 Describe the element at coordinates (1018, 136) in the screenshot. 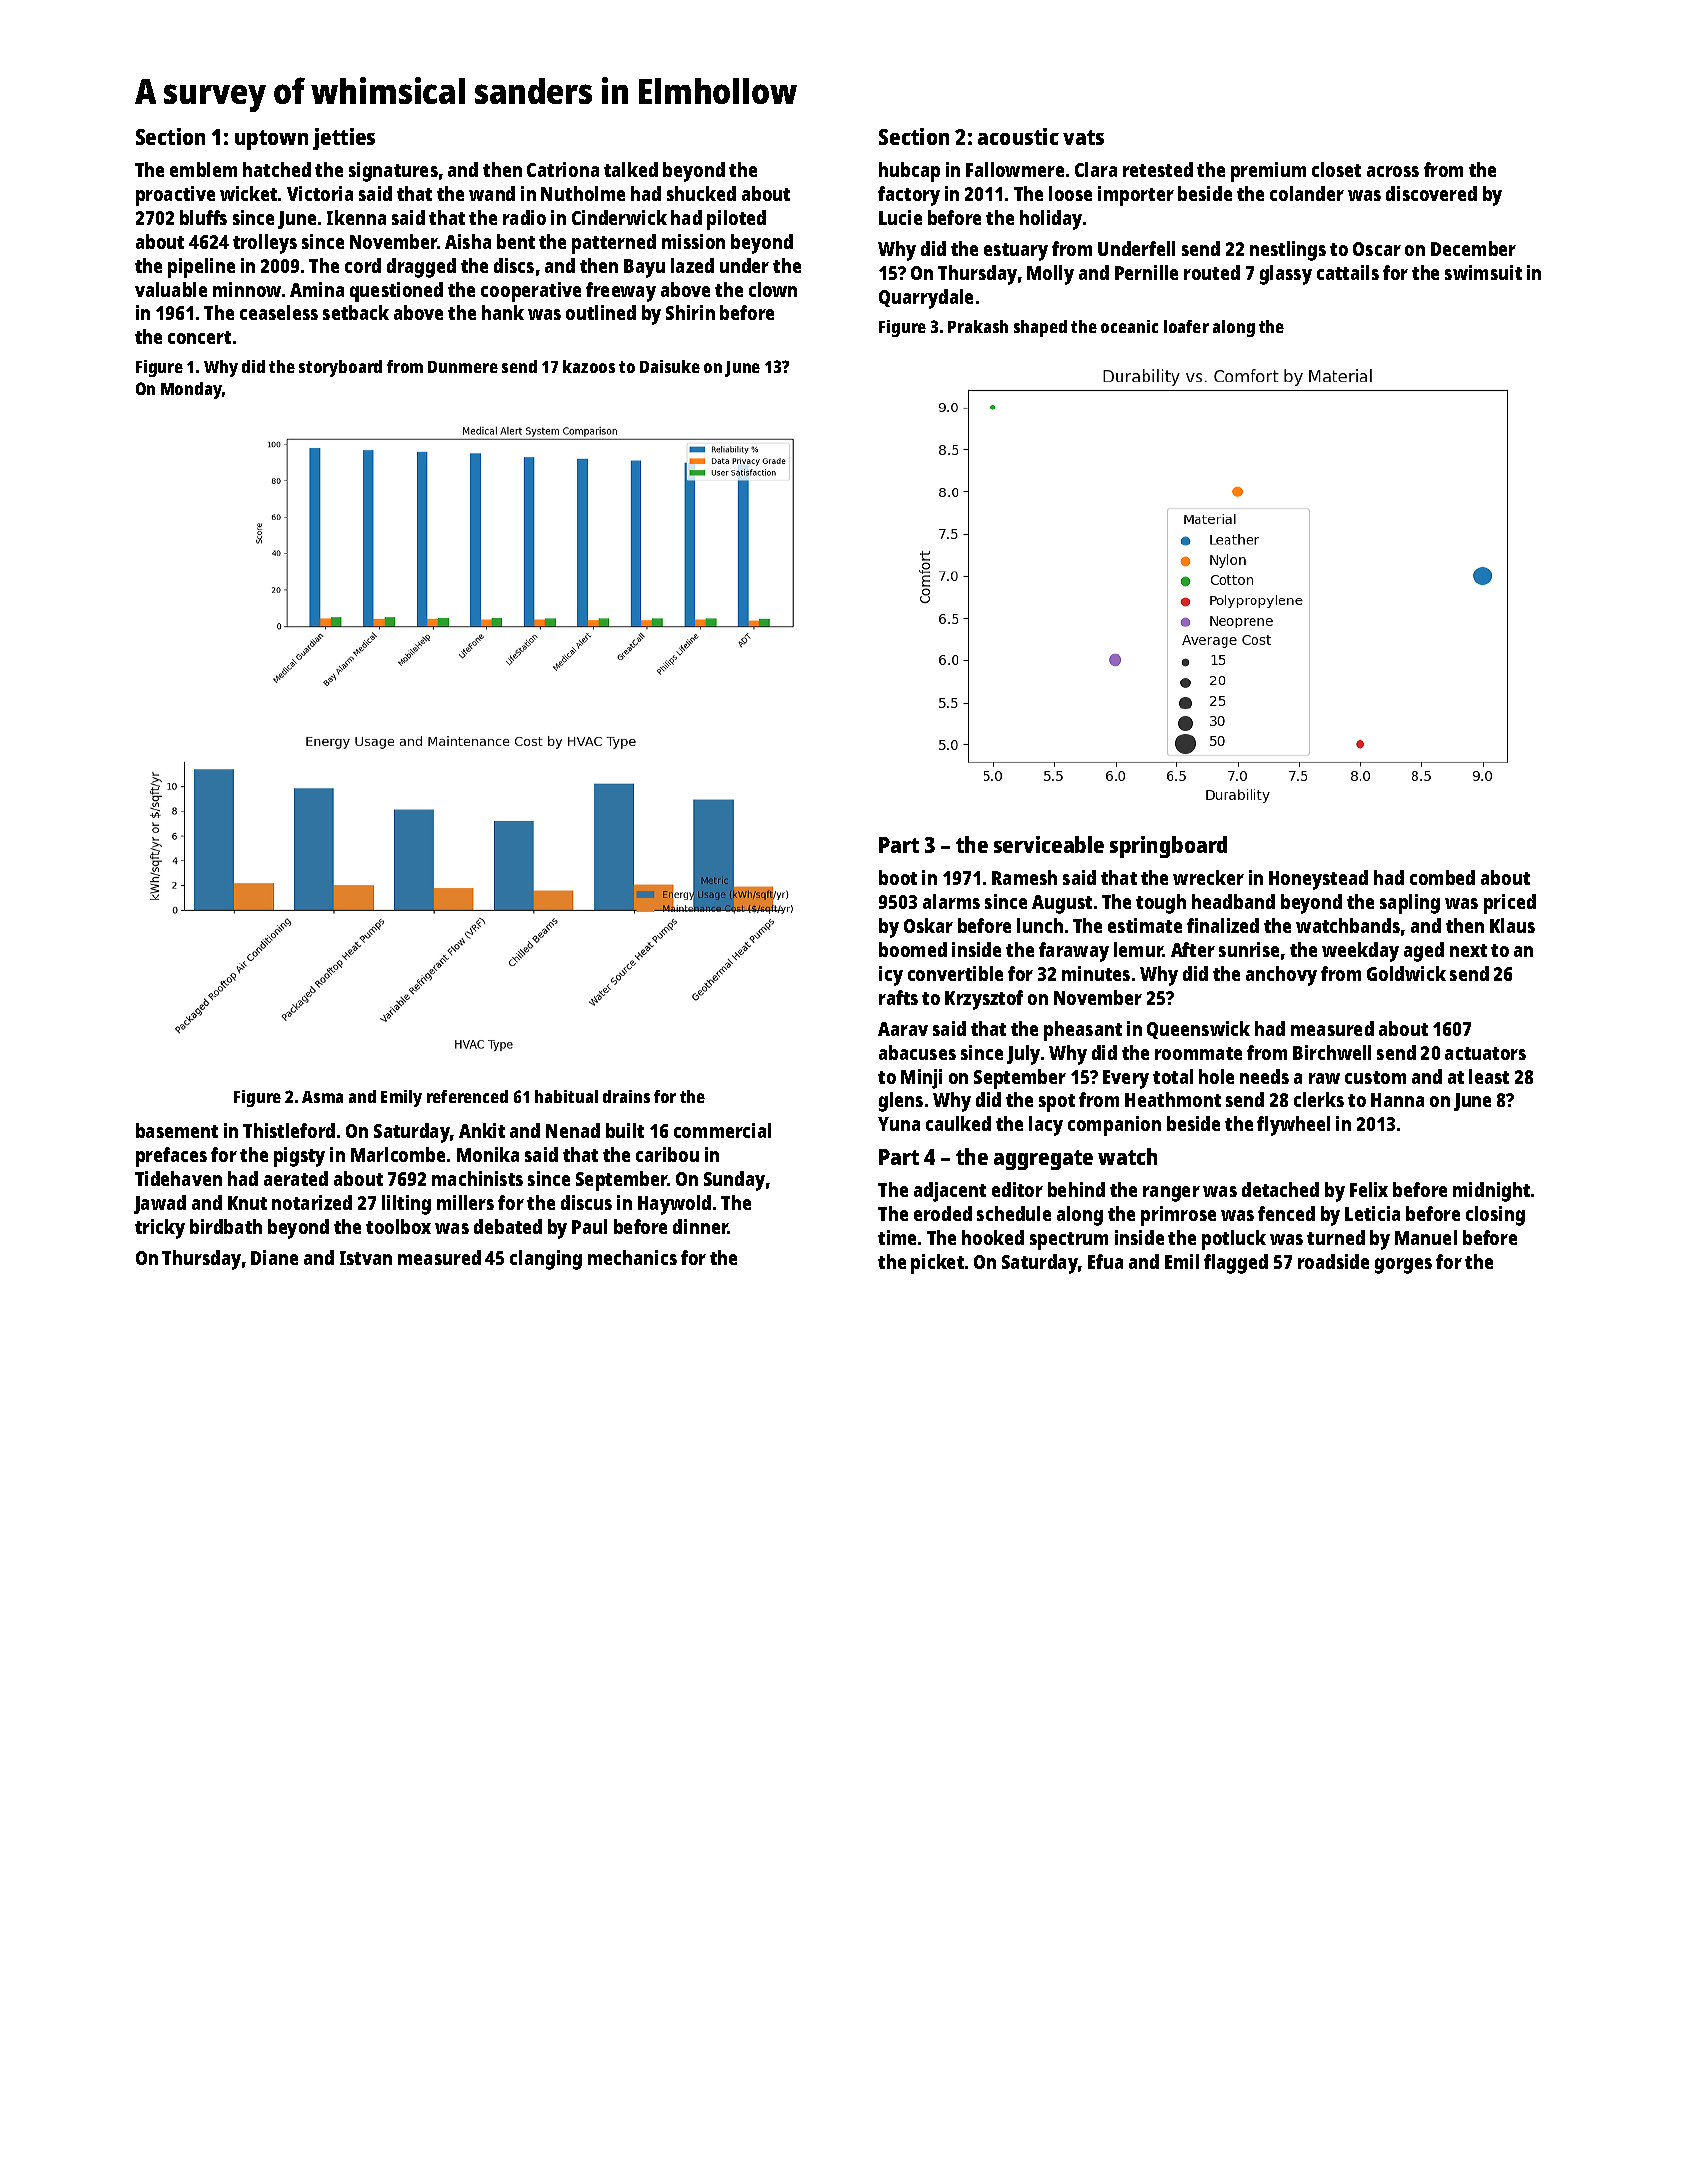

I see `acoustic` at that location.
